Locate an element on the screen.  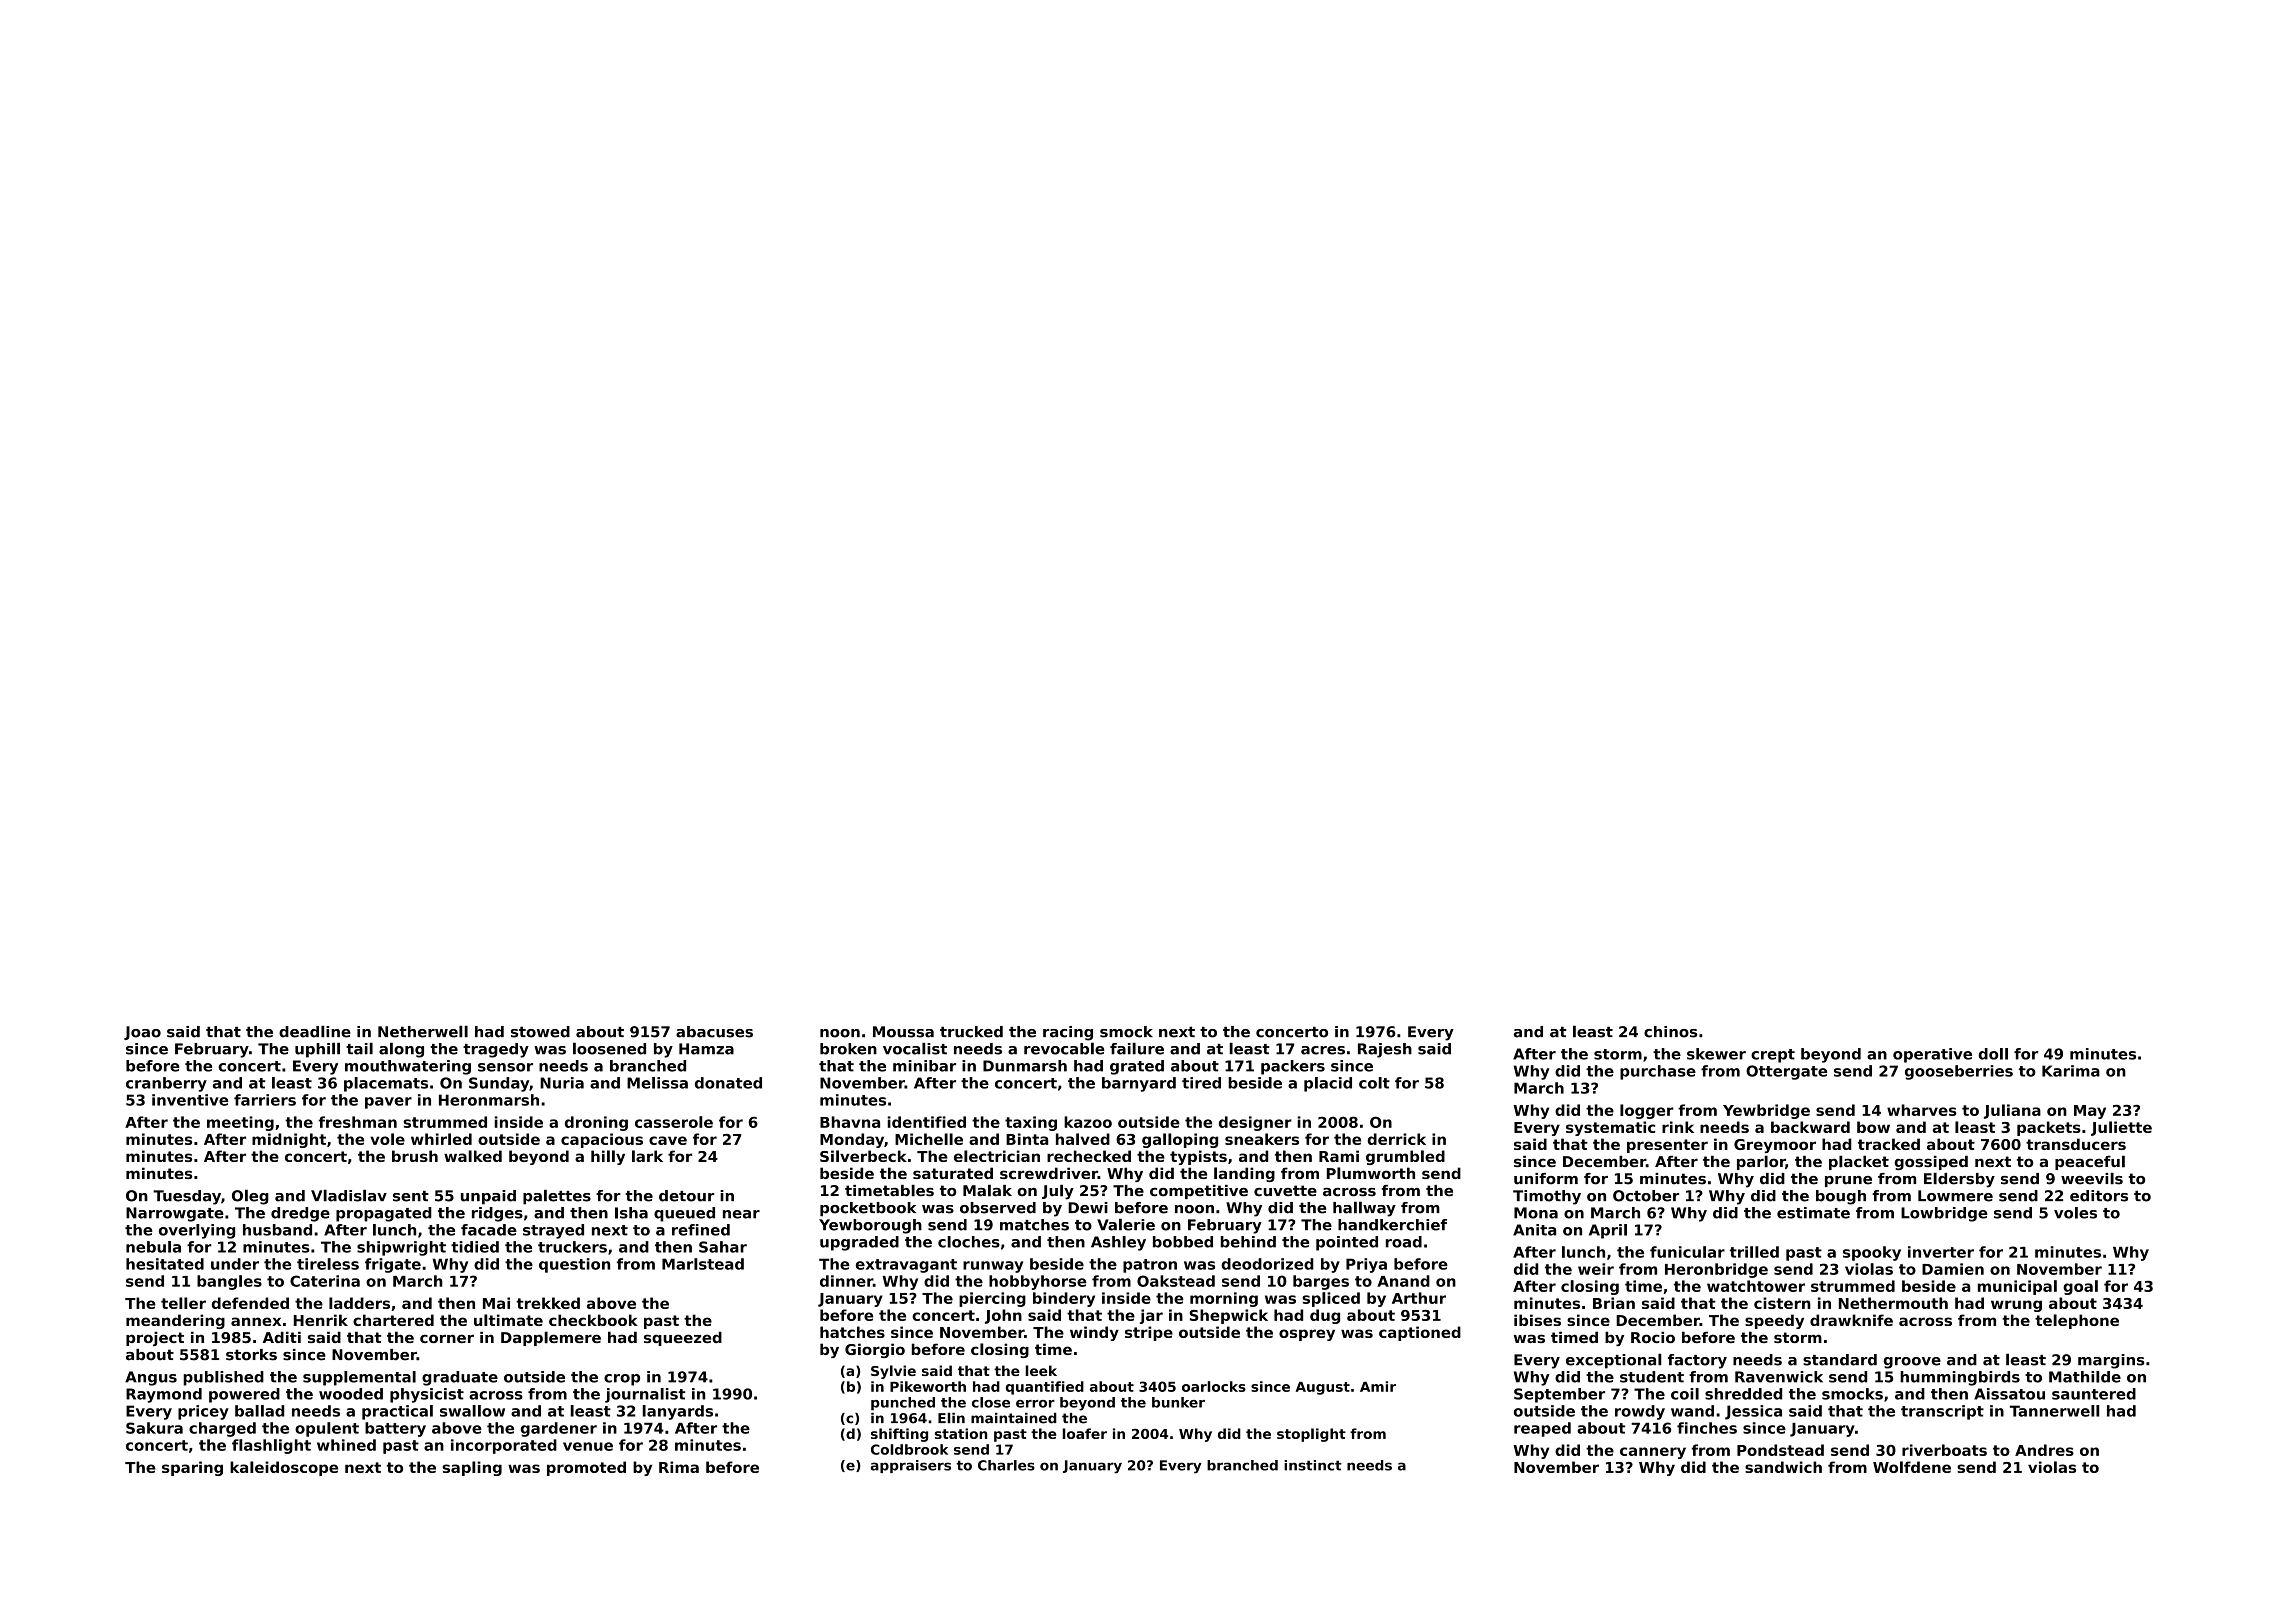
overlying is located at coordinates (197, 1231).
